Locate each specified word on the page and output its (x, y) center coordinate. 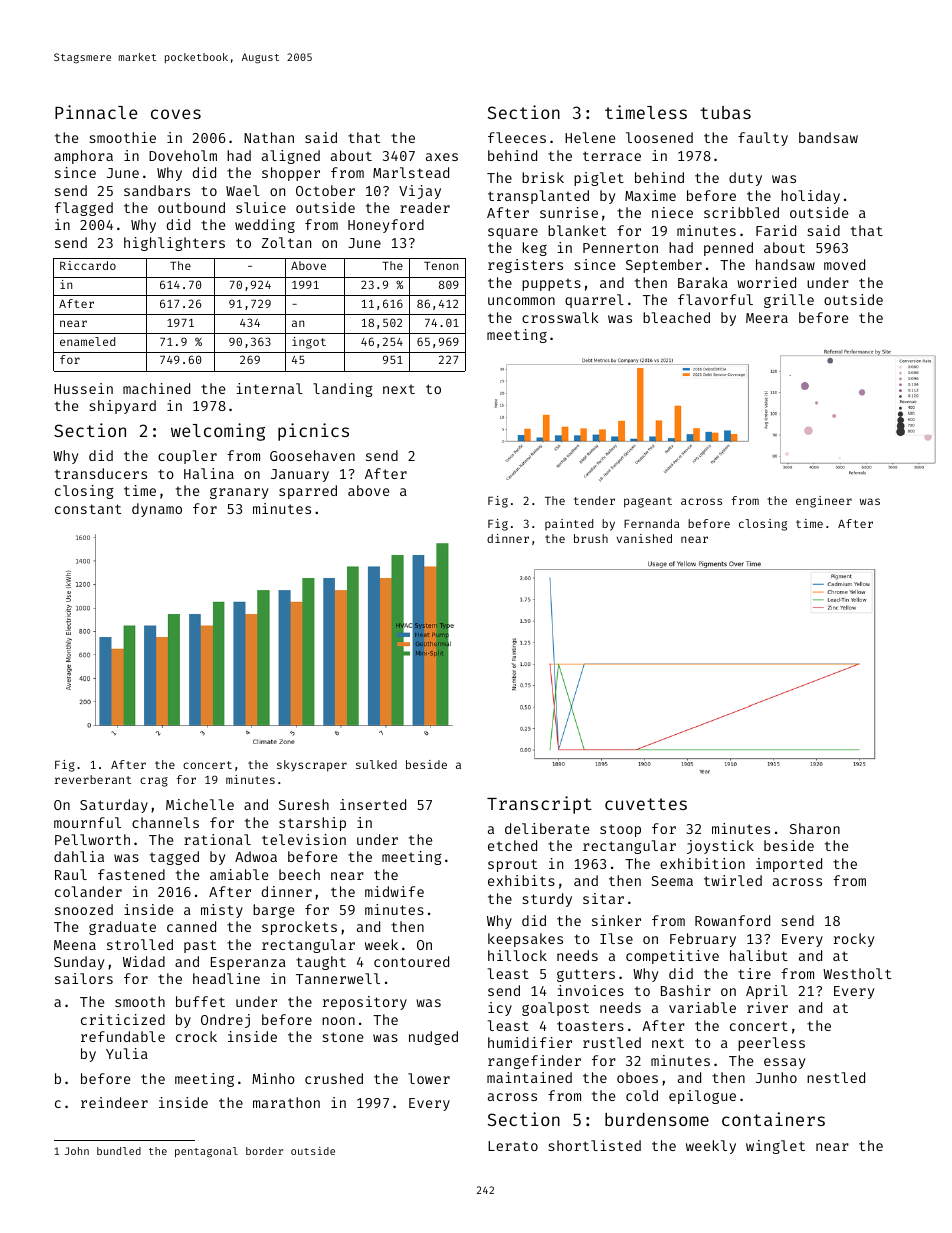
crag (154, 782)
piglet (599, 179)
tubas (725, 112)
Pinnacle (96, 112)
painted (569, 525)
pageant (648, 502)
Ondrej (225, 1021)
